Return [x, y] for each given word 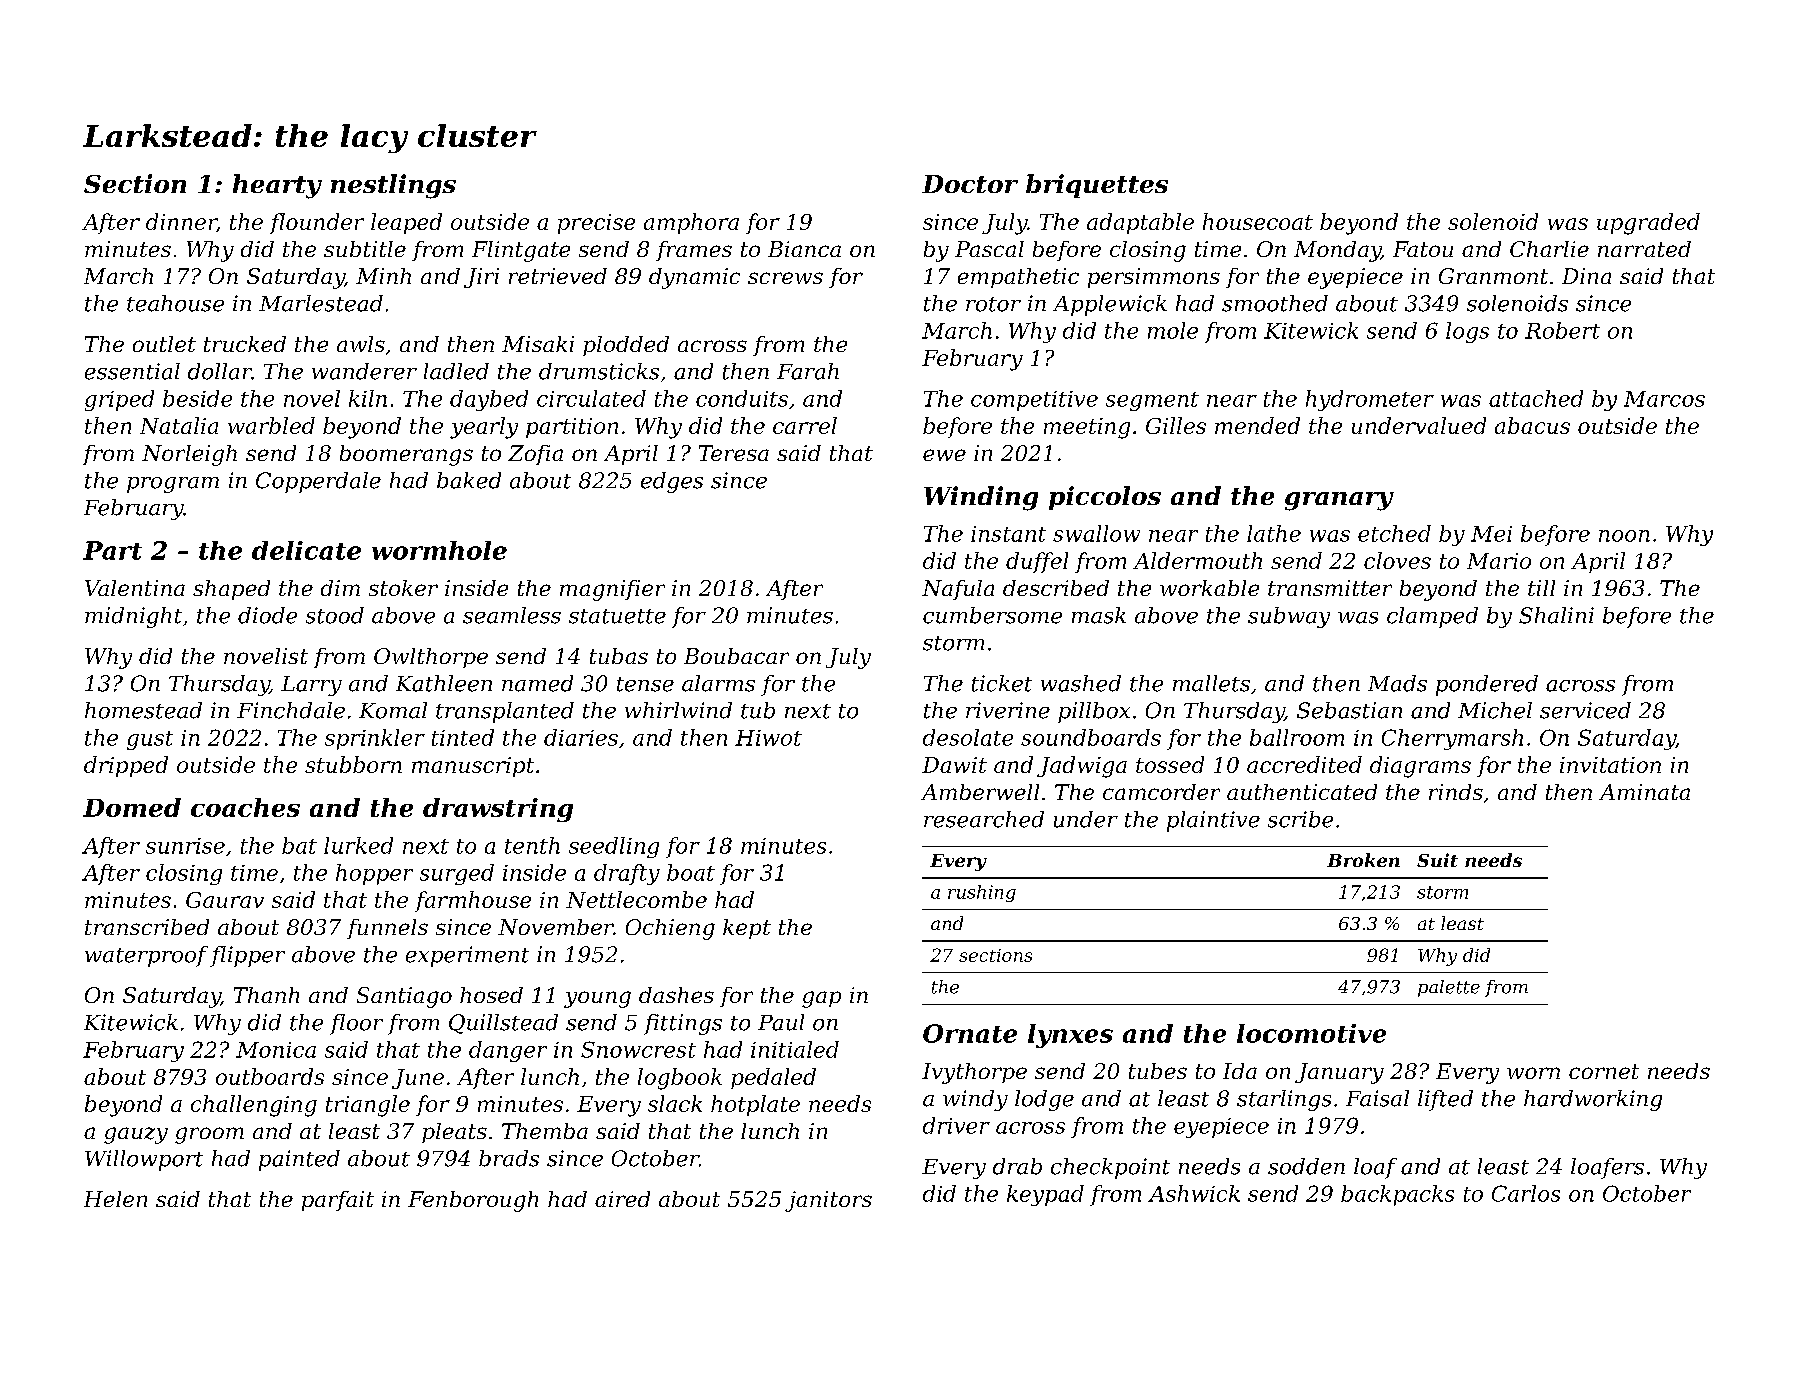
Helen [115, 1199]
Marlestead [321, 303]
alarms [718, 683]
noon [1624, 536]
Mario [1499, 561]
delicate [306, 550]
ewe [944, 455]
